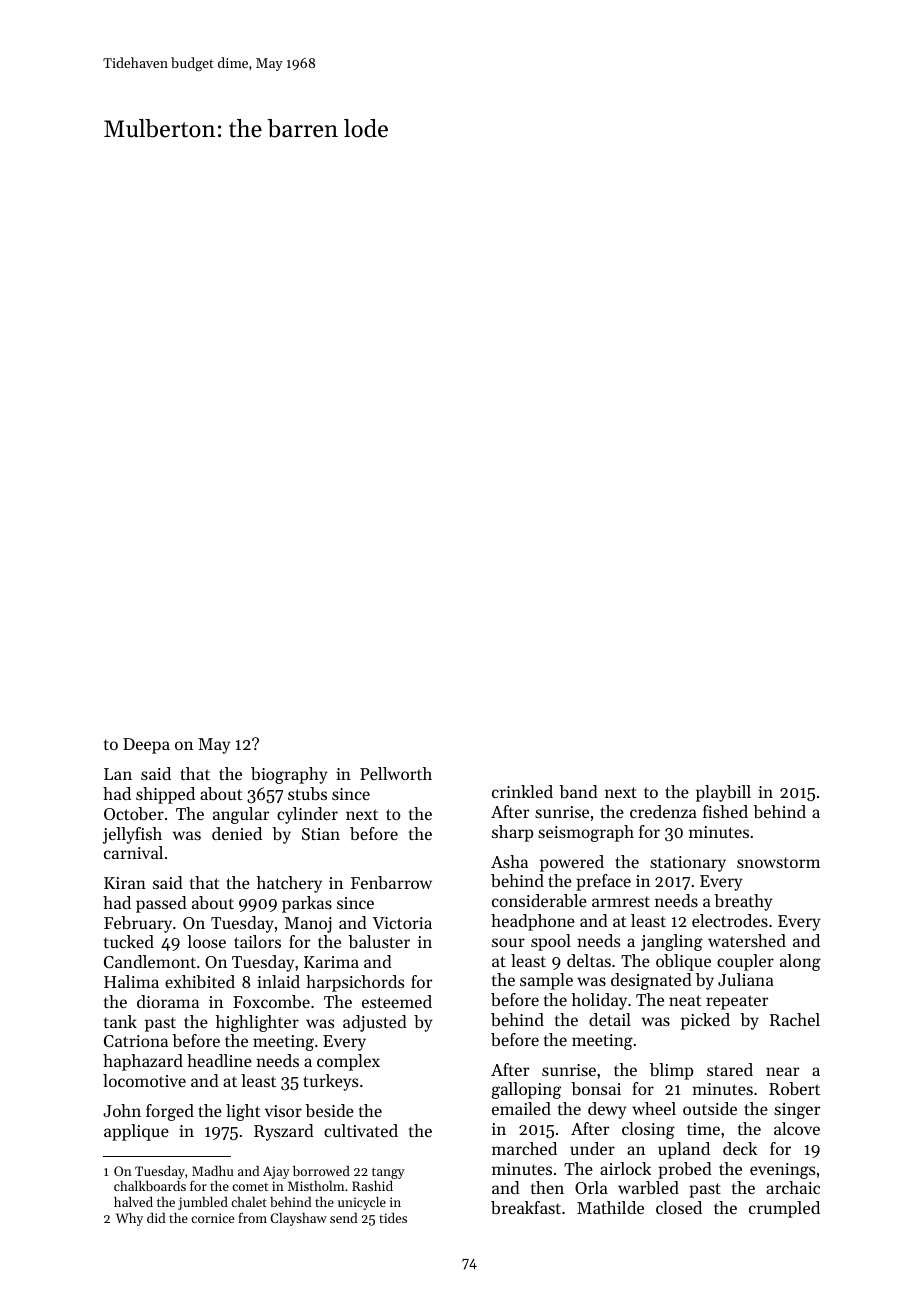 The height and width of the screenshot is (1311, 924). What do you see at coordinates (146, 746) in the screenshot?
I see `Deepa` at bounding box center [146, 746].
